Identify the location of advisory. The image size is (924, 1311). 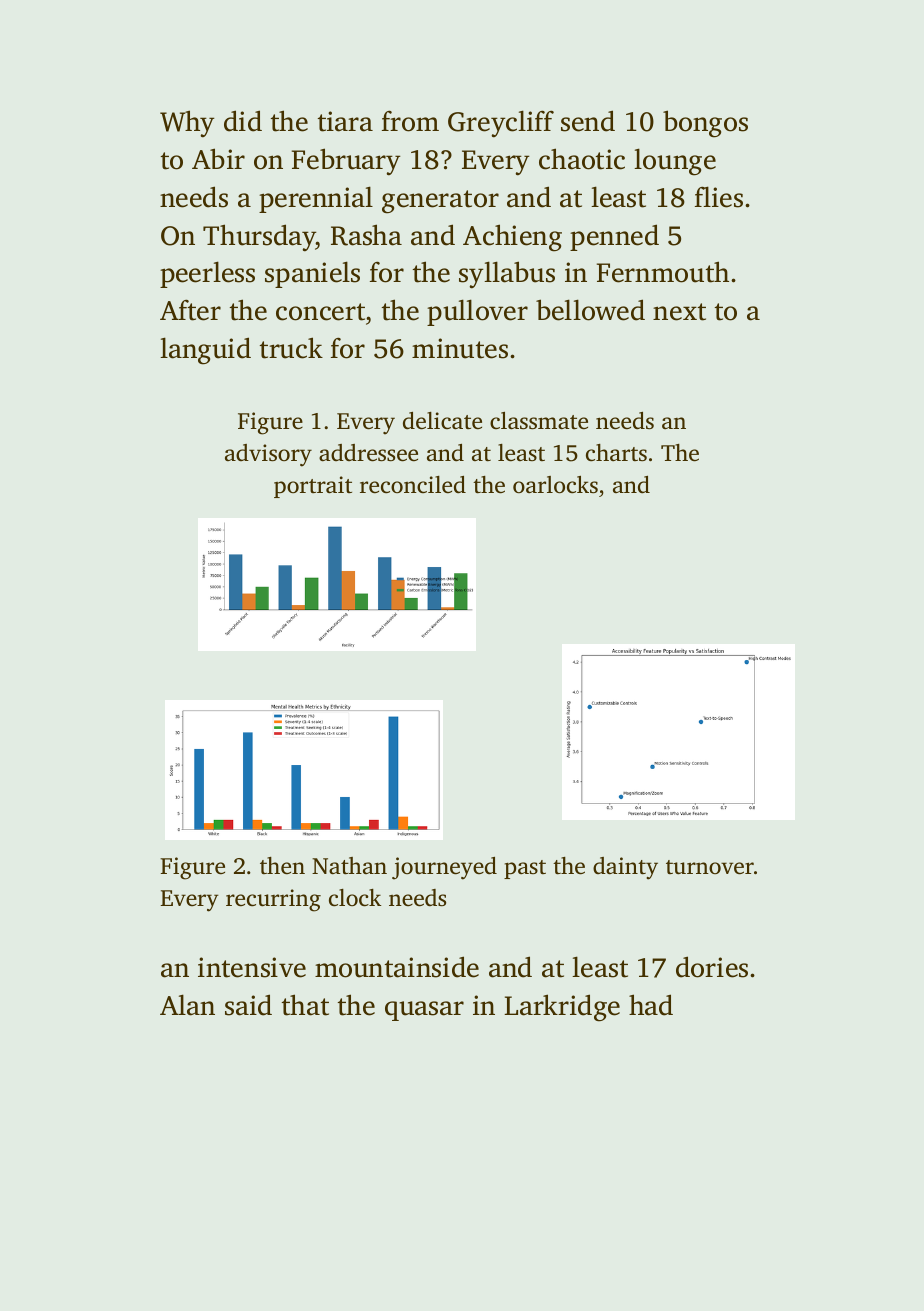
(268, 455).
